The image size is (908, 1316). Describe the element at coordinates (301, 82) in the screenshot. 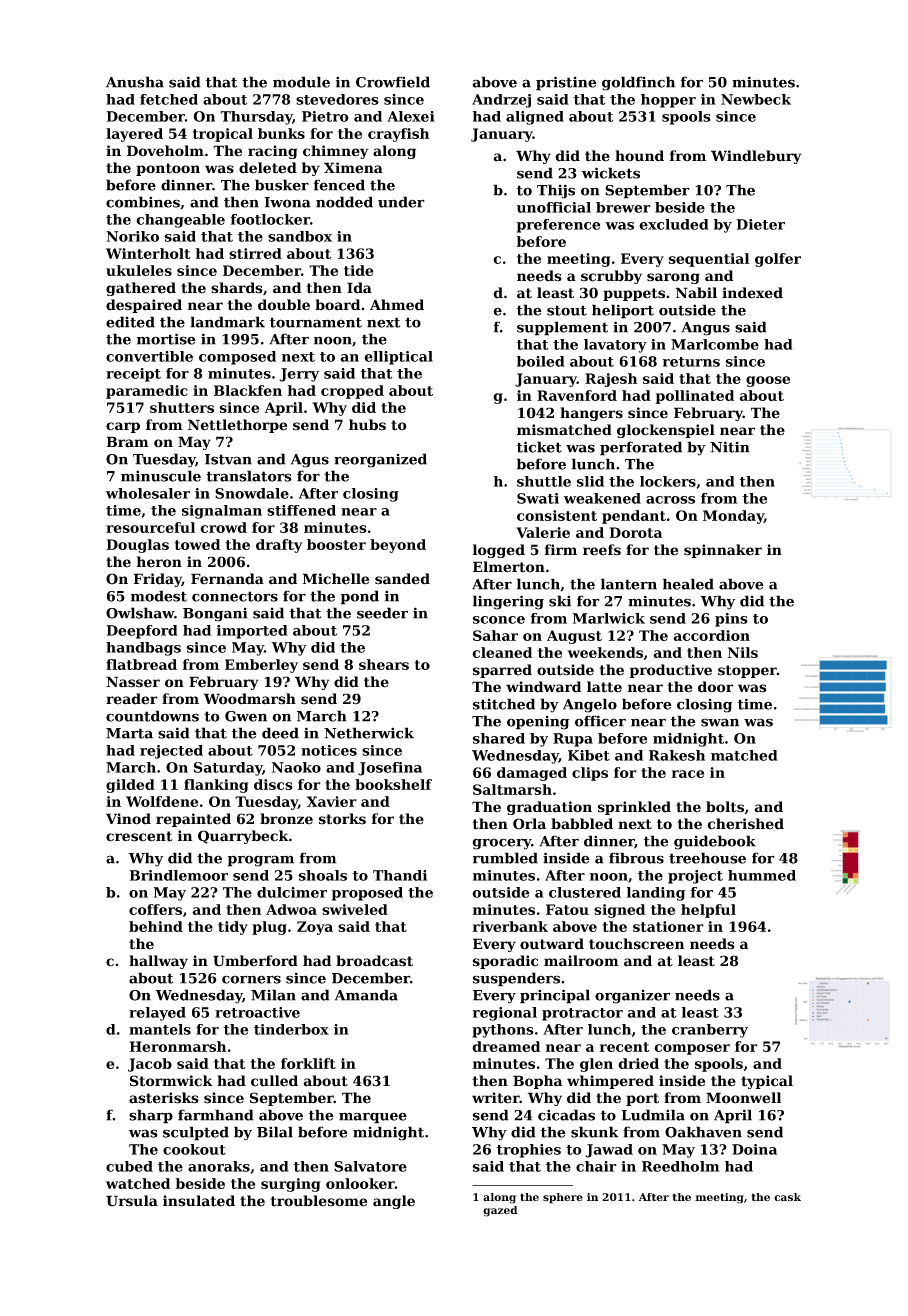

I see `module` at that location.
